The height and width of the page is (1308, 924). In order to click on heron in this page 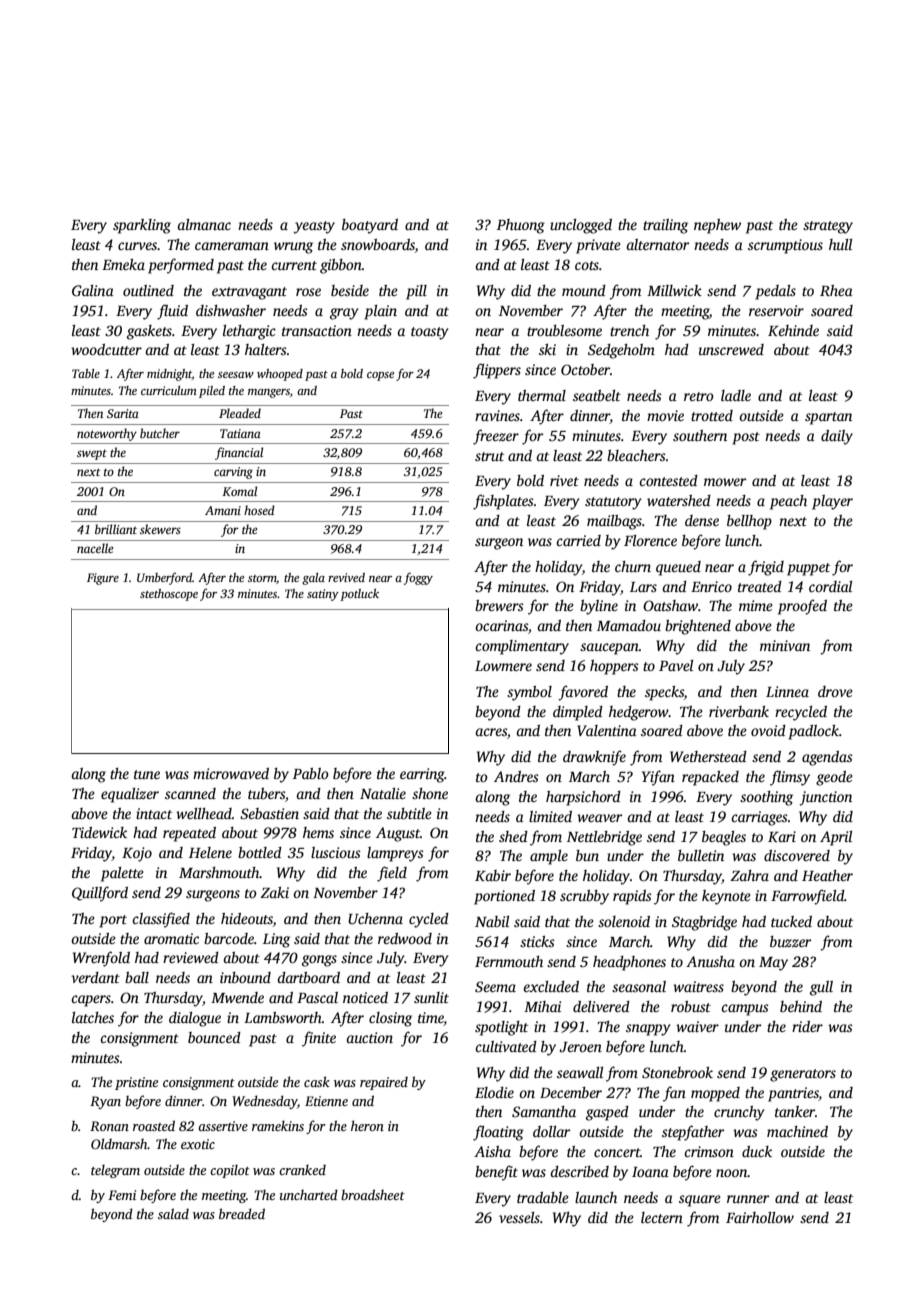, I will do `click(367, 1125)`.
